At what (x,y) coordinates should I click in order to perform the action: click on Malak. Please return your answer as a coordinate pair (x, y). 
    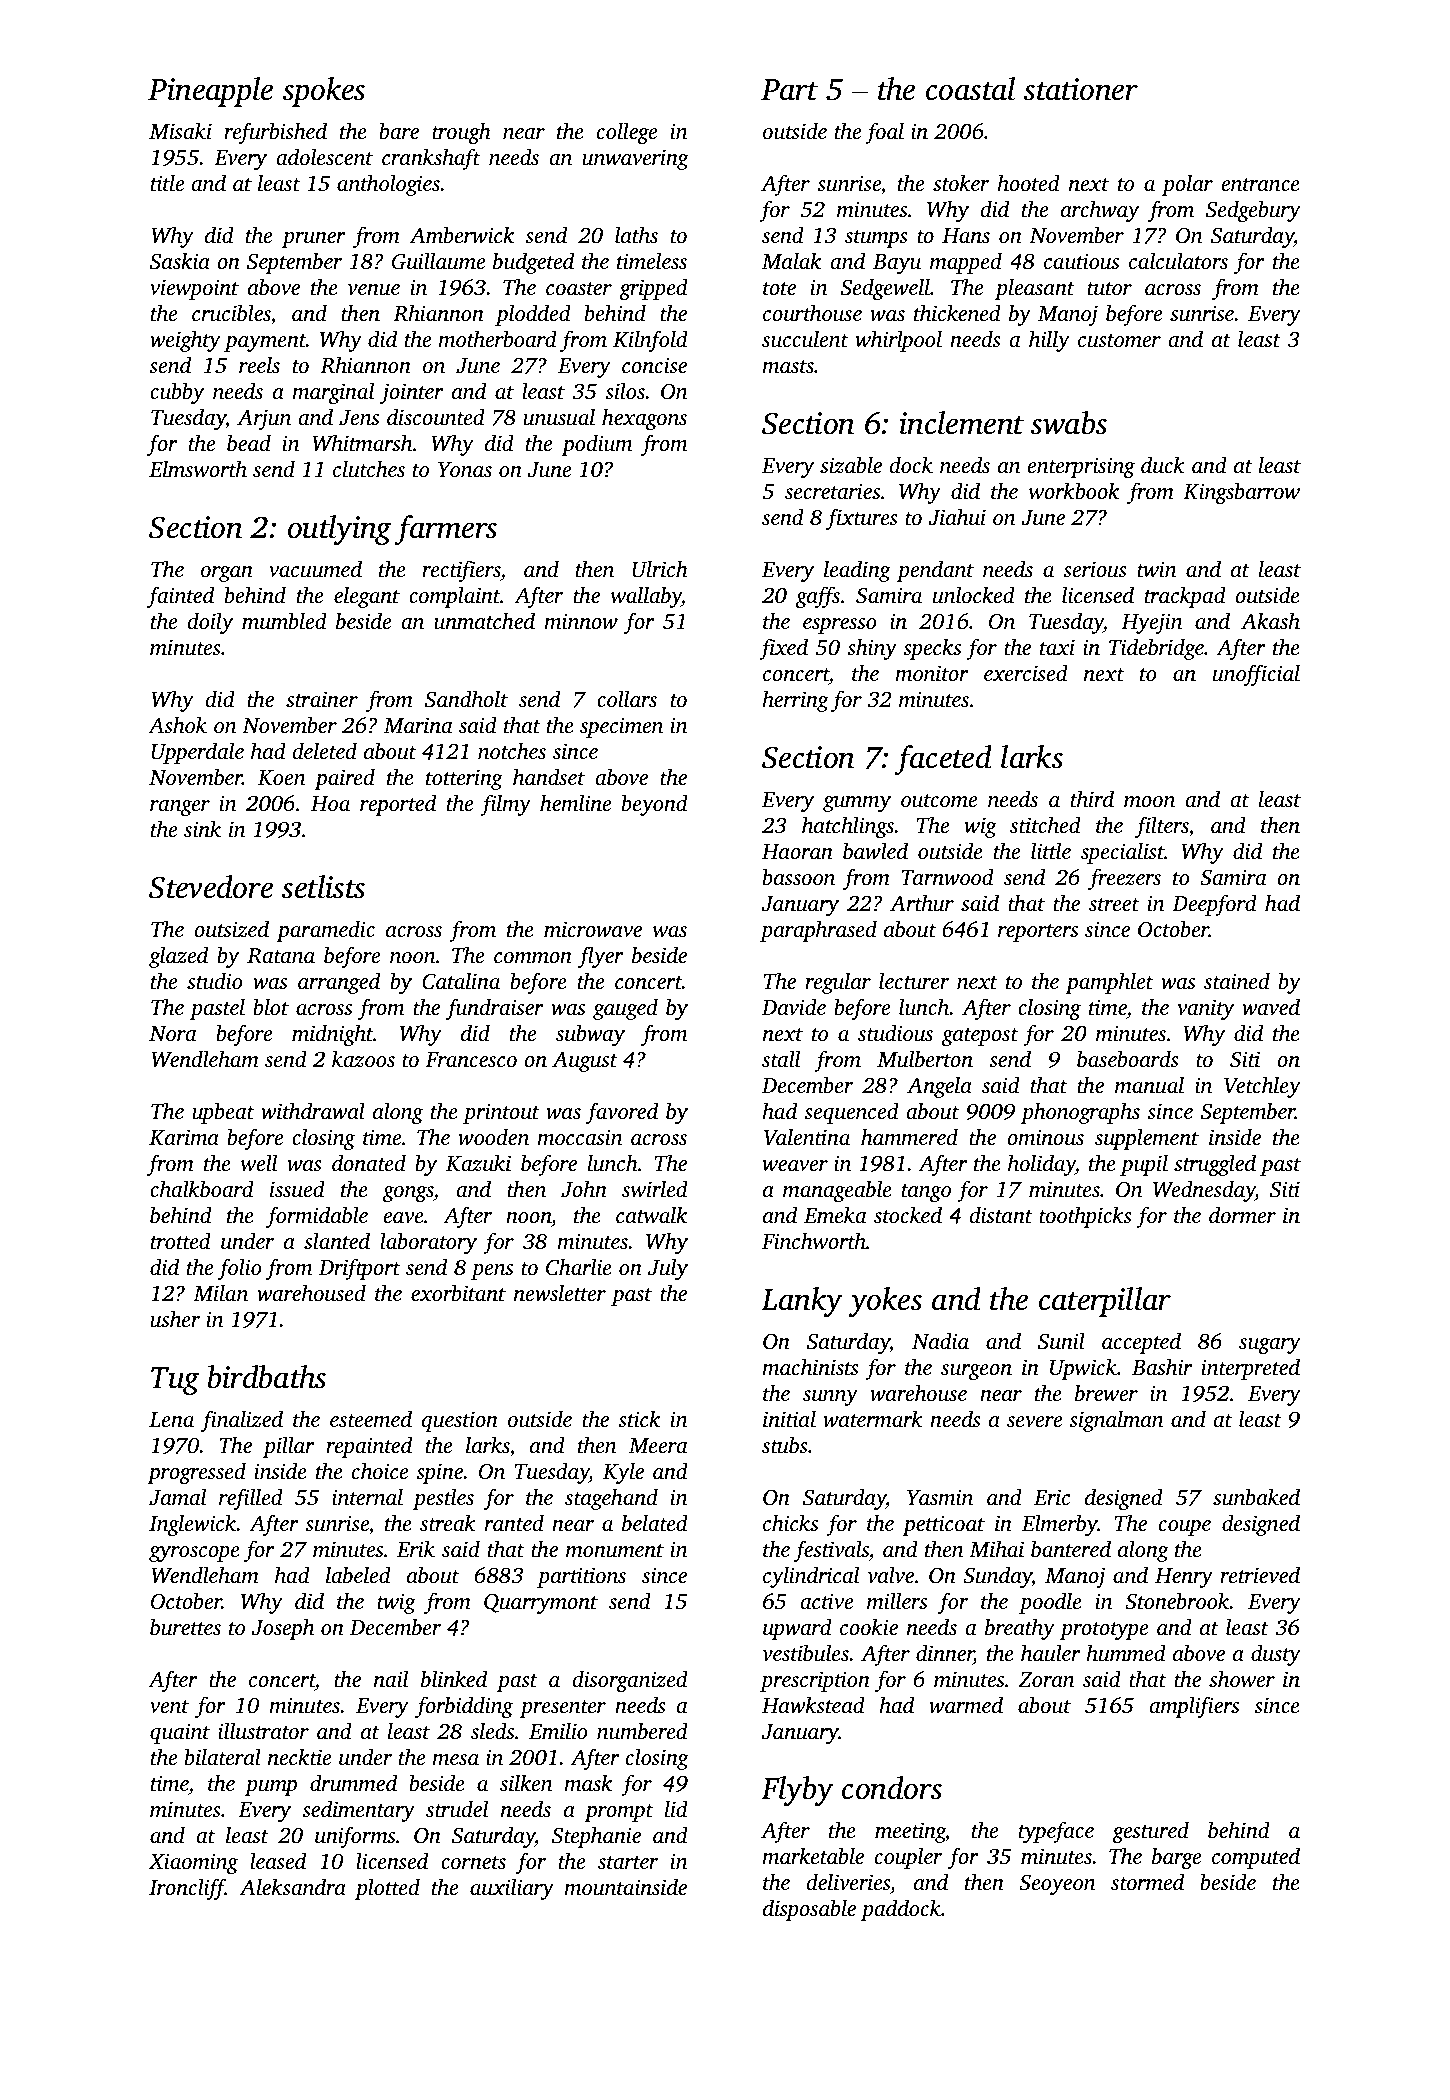
    Looking at the image, I should click on (791, 260).
